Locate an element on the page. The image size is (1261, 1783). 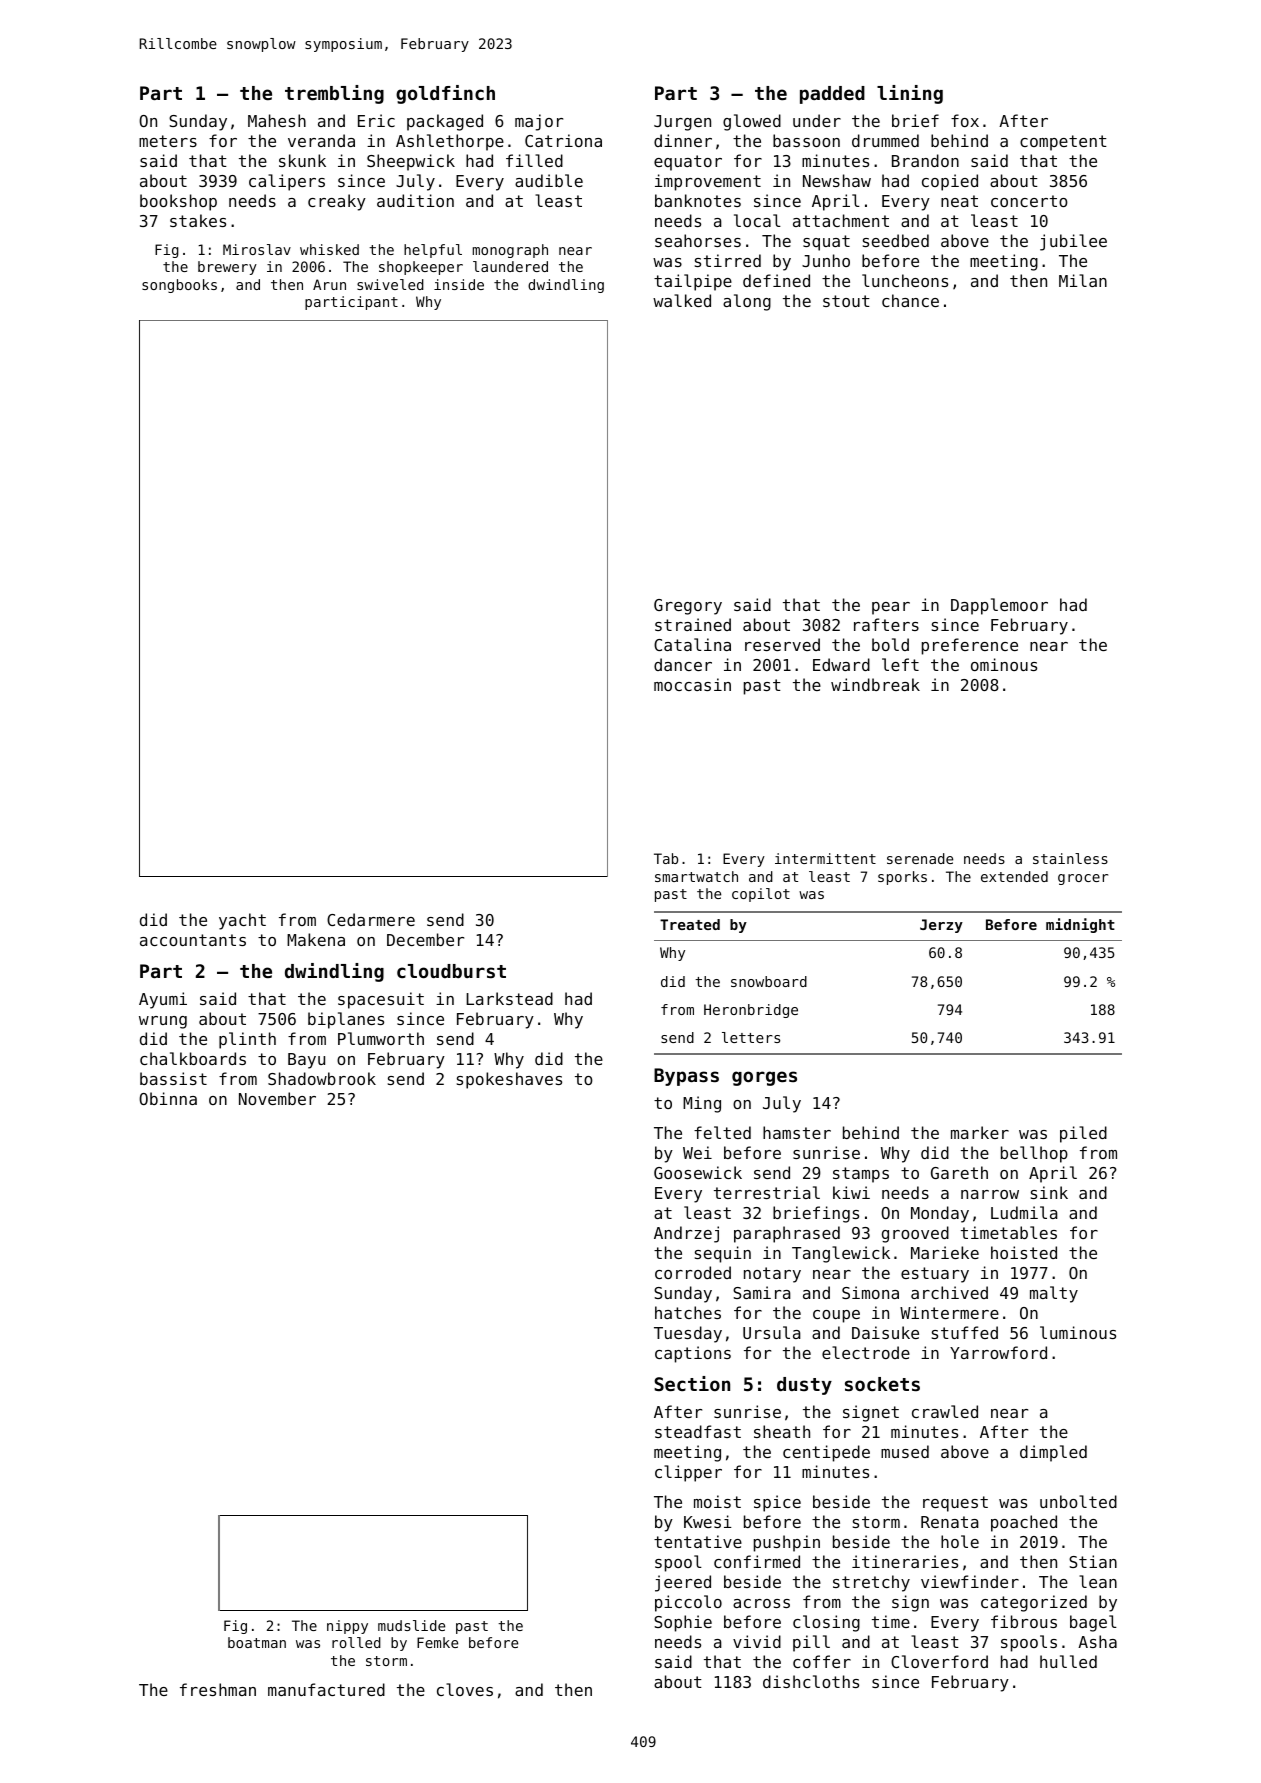
neat is located at coordinates (959, 201).
